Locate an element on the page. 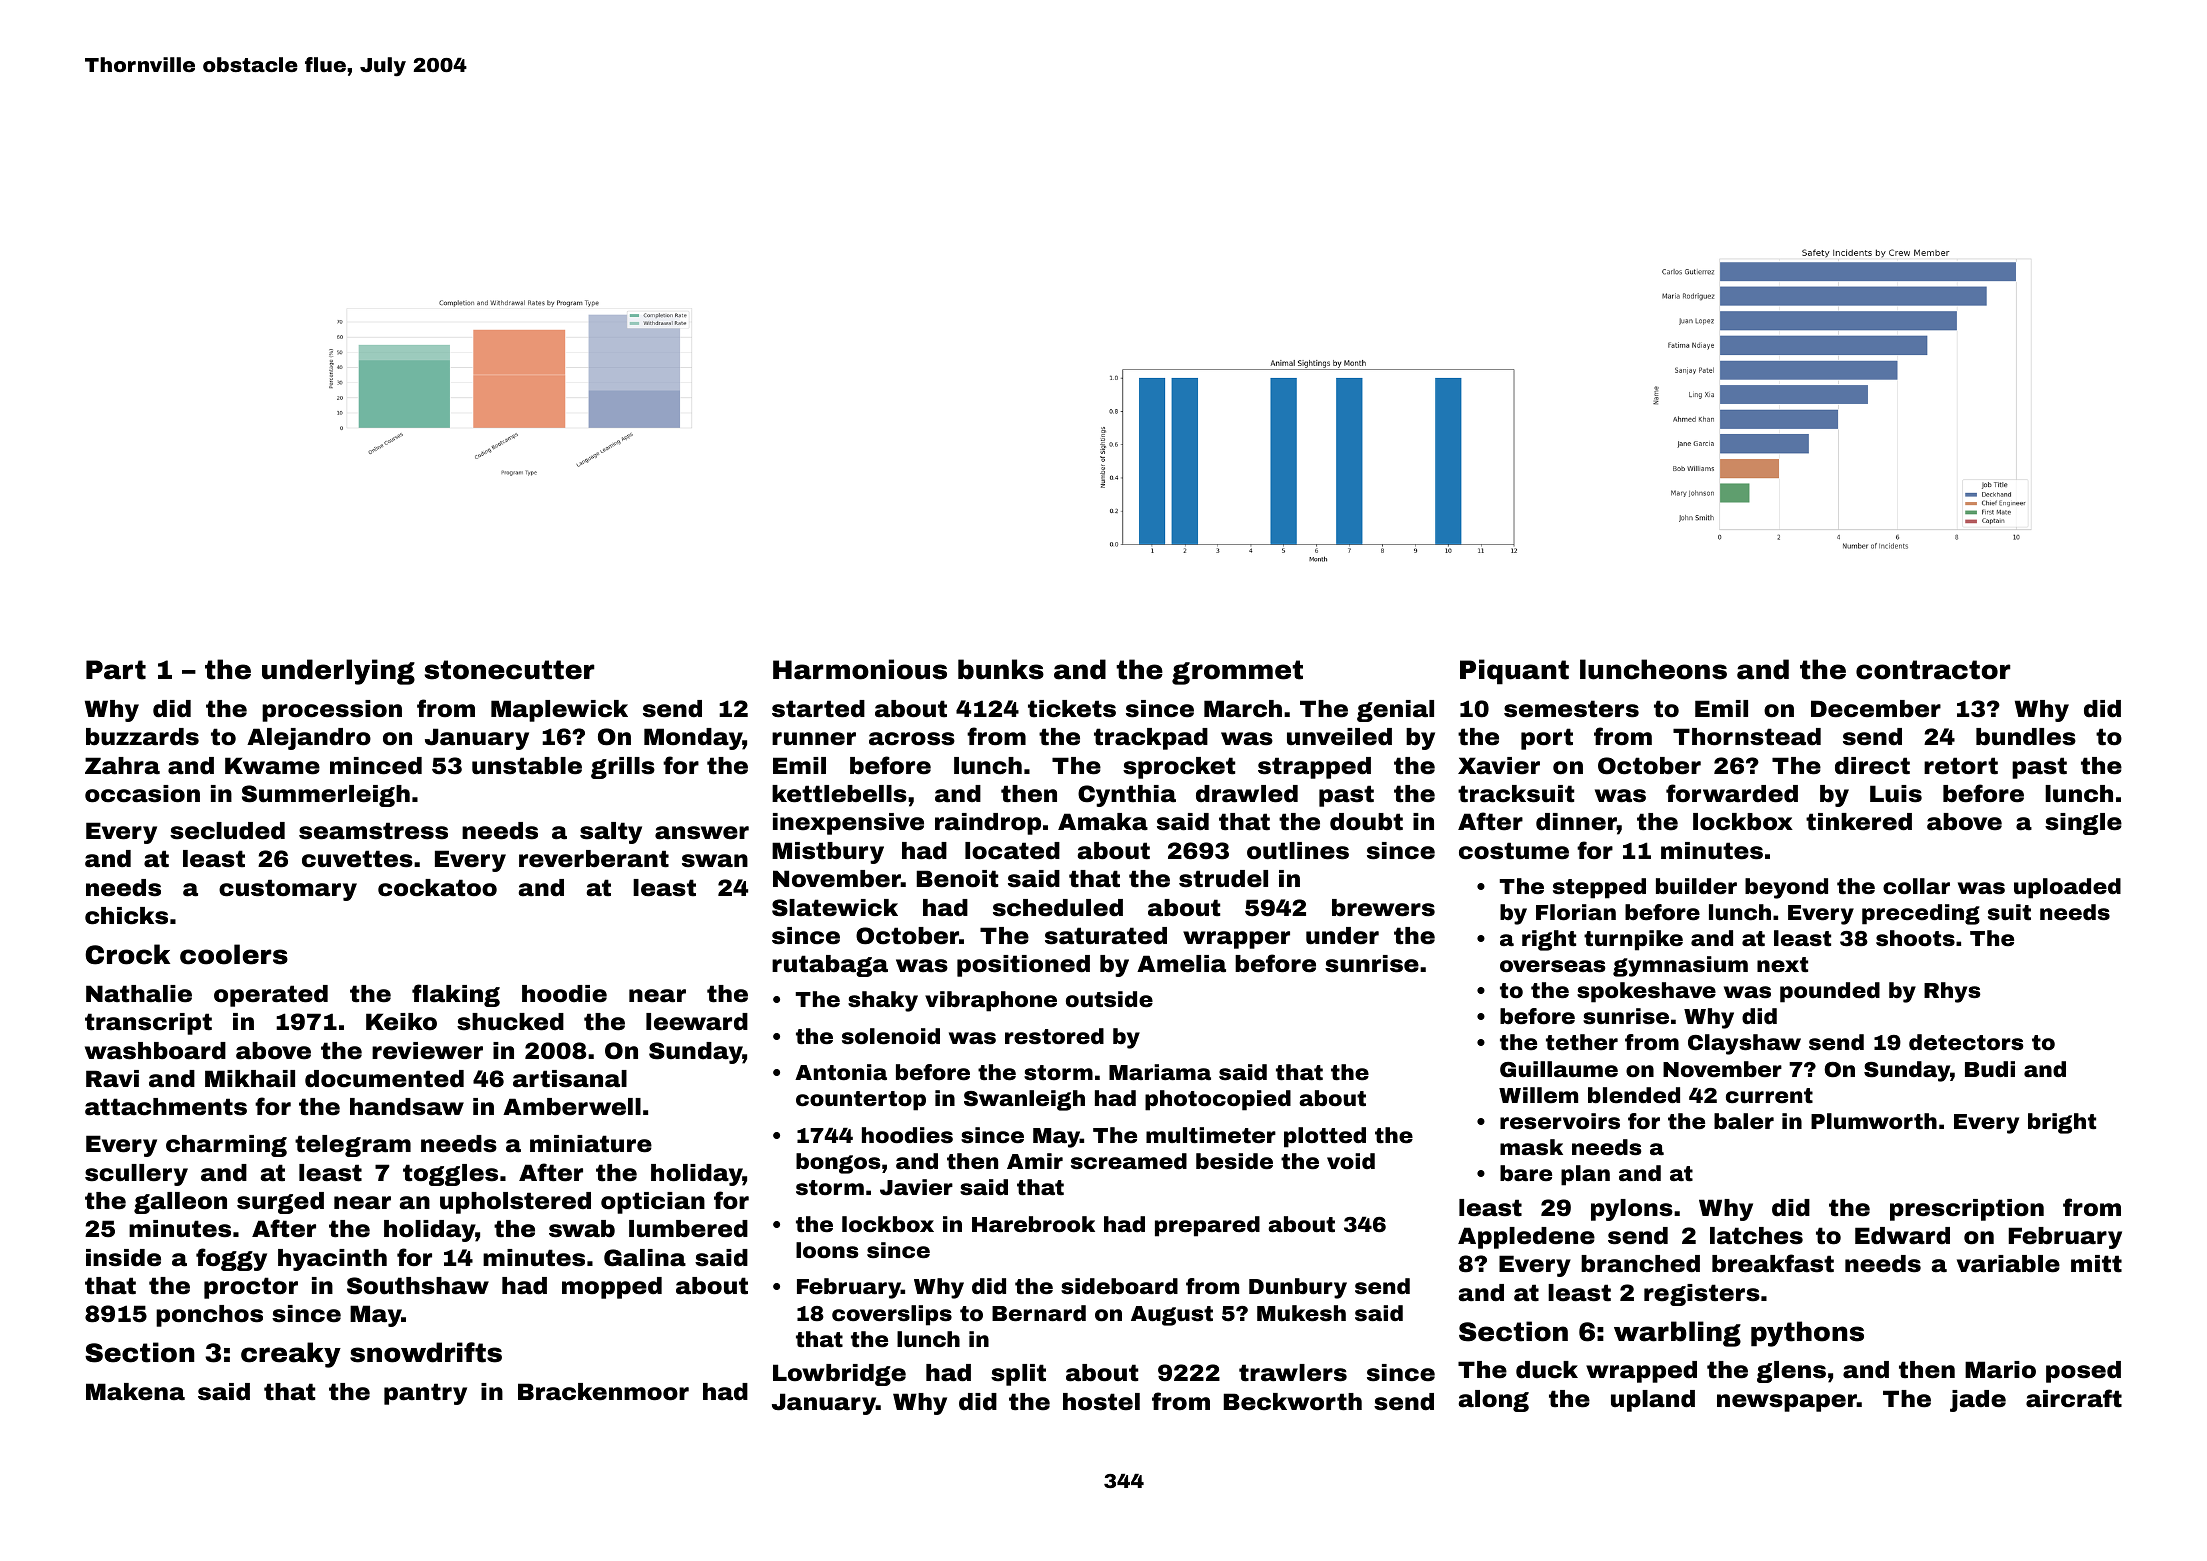 Image resolution: width=2207 pixels, height=1561 pixels. Part is located at coordinates (116, 670).
